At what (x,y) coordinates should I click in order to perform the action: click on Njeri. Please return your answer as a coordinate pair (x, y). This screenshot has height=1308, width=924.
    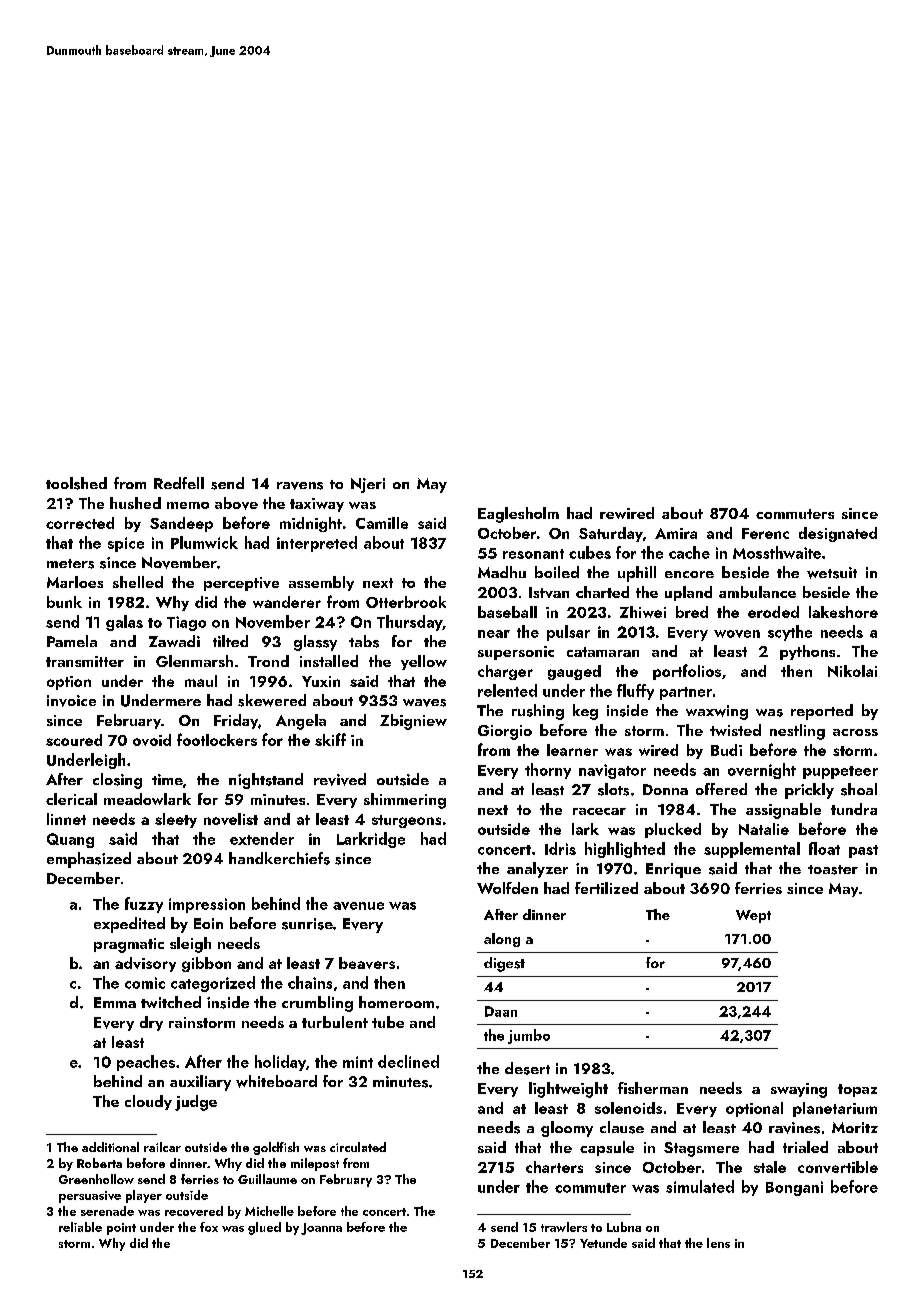
    Looking at the image, I should click on (368, 485).
